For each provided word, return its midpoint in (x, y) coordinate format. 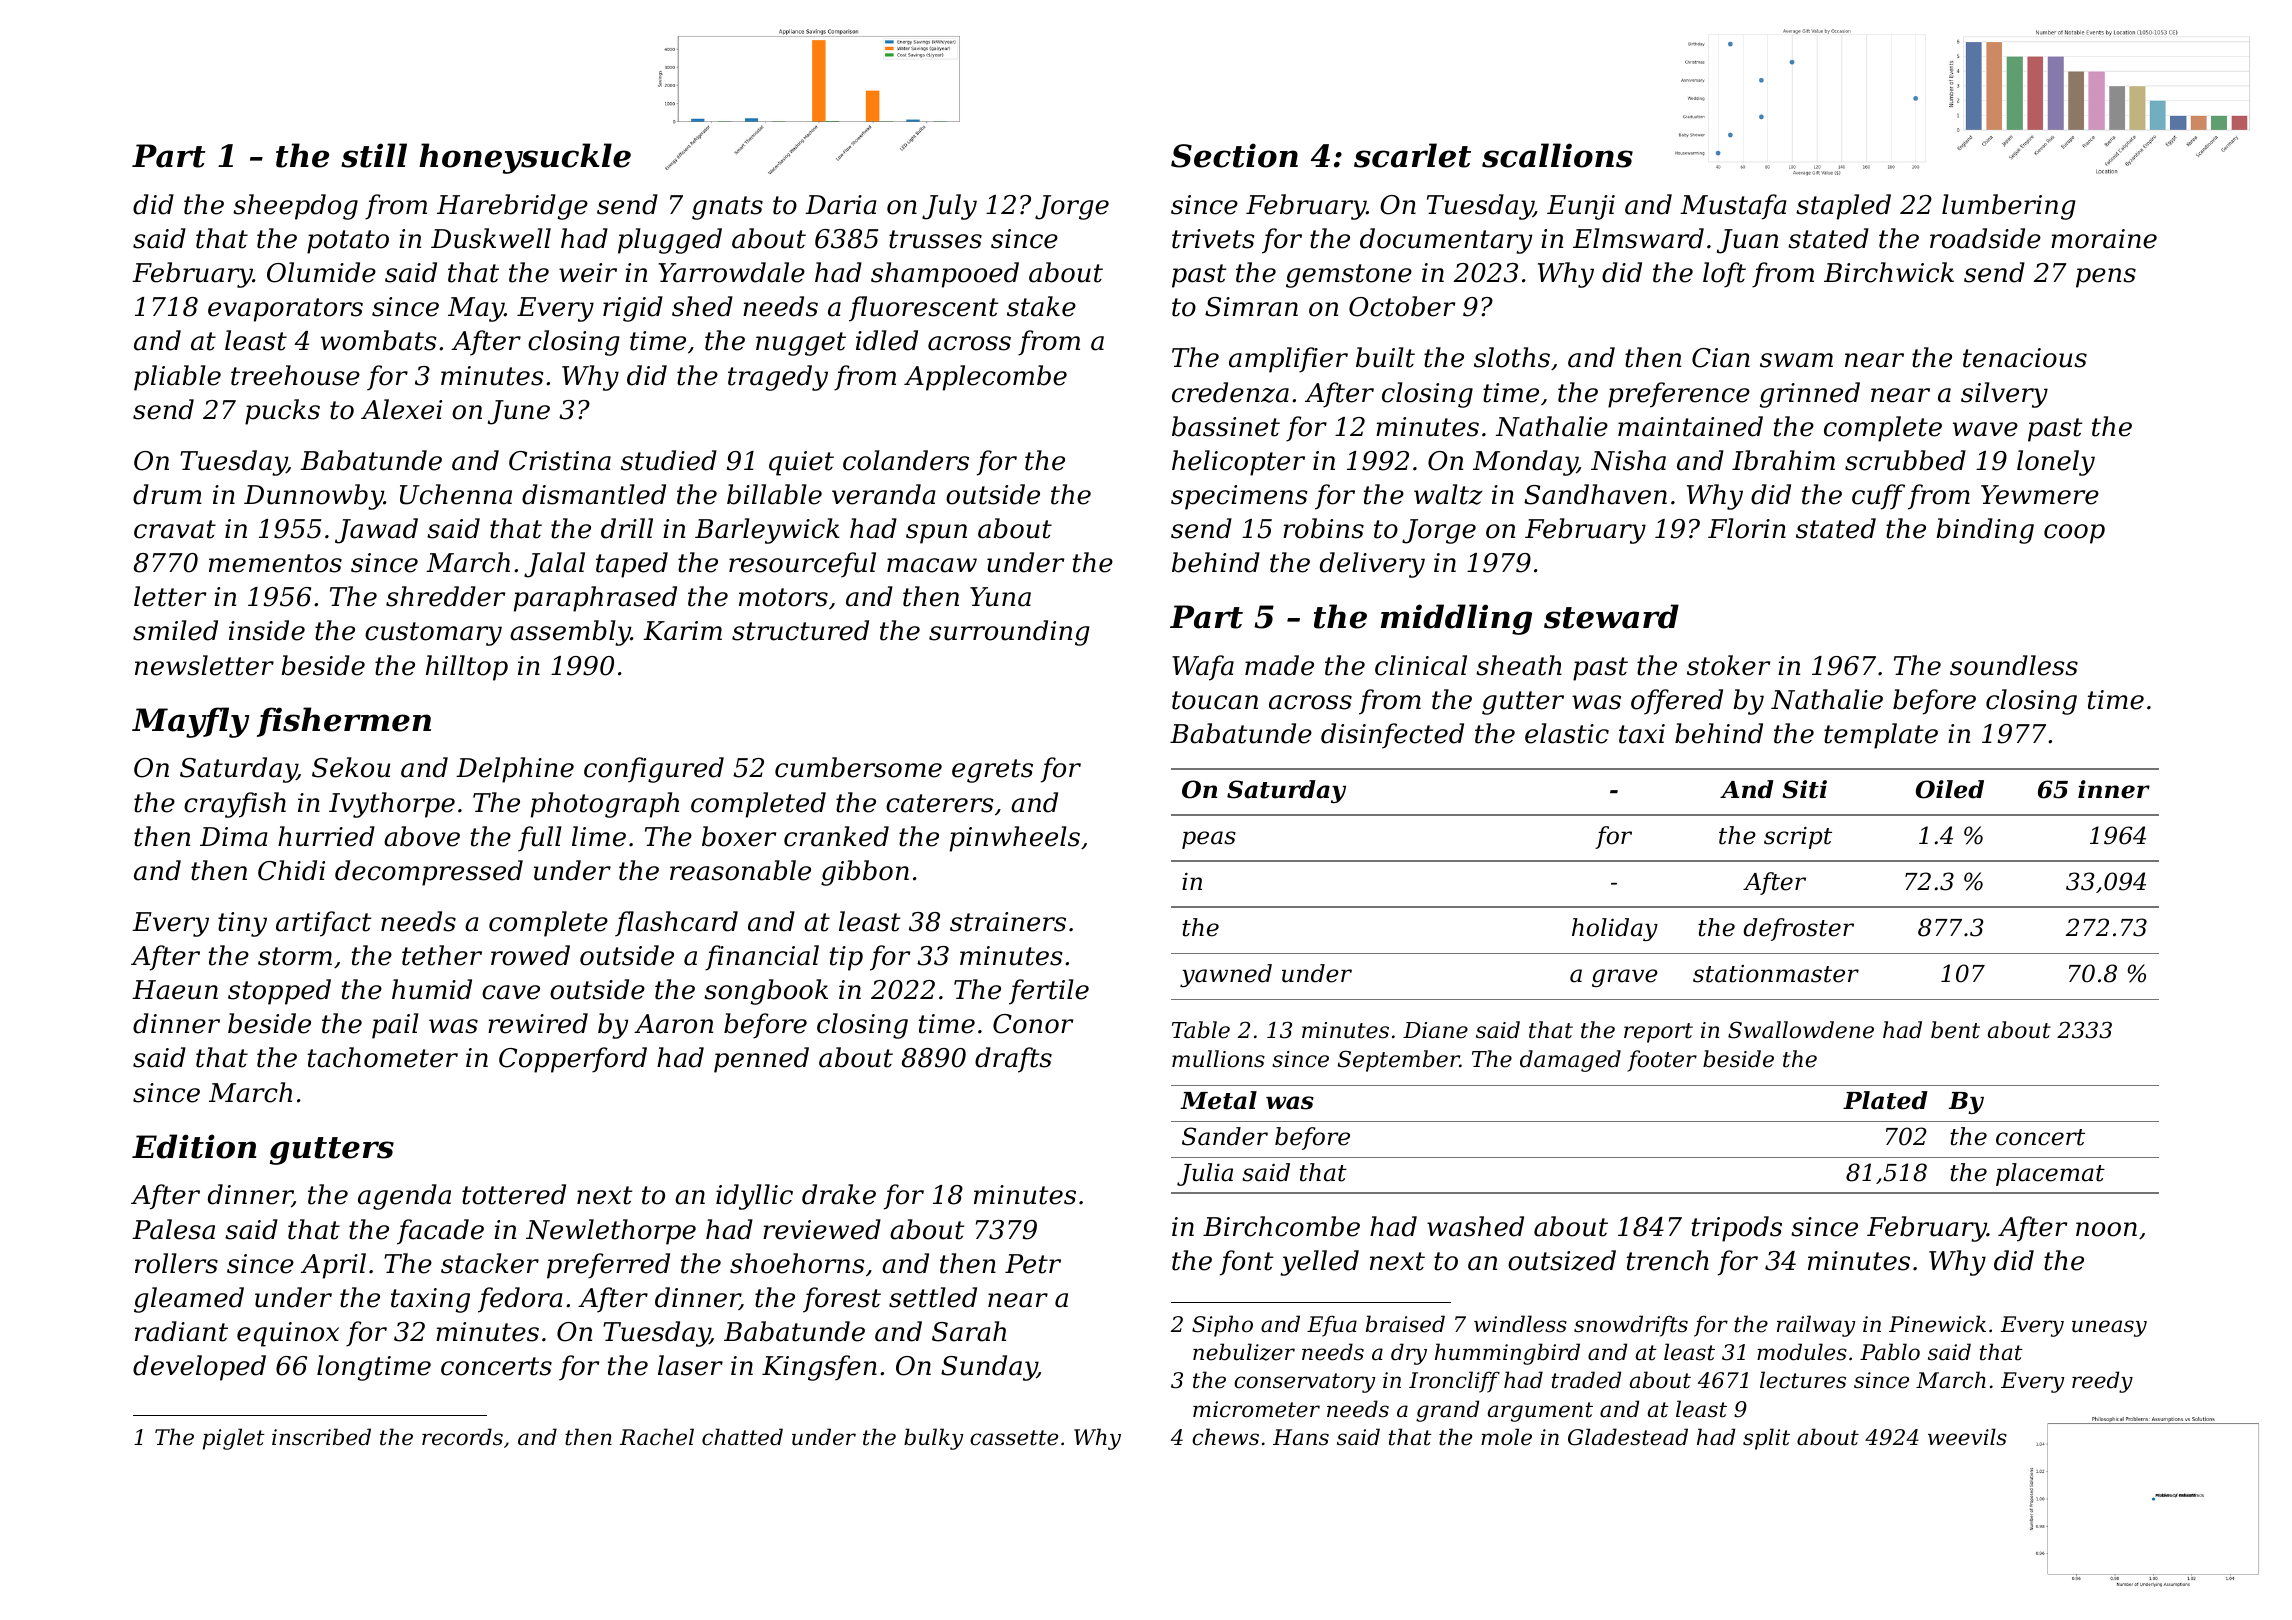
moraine (2104, 239)
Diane (1435, 1030)
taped (632, 565)
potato (348, 242)
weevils (1967, 1437)
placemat (2050, 1174)
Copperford (573, 1060)
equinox (288, 1334)
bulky (933, 1439)
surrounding (1009, 633)
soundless (2014, 665)
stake (1041, 306)
